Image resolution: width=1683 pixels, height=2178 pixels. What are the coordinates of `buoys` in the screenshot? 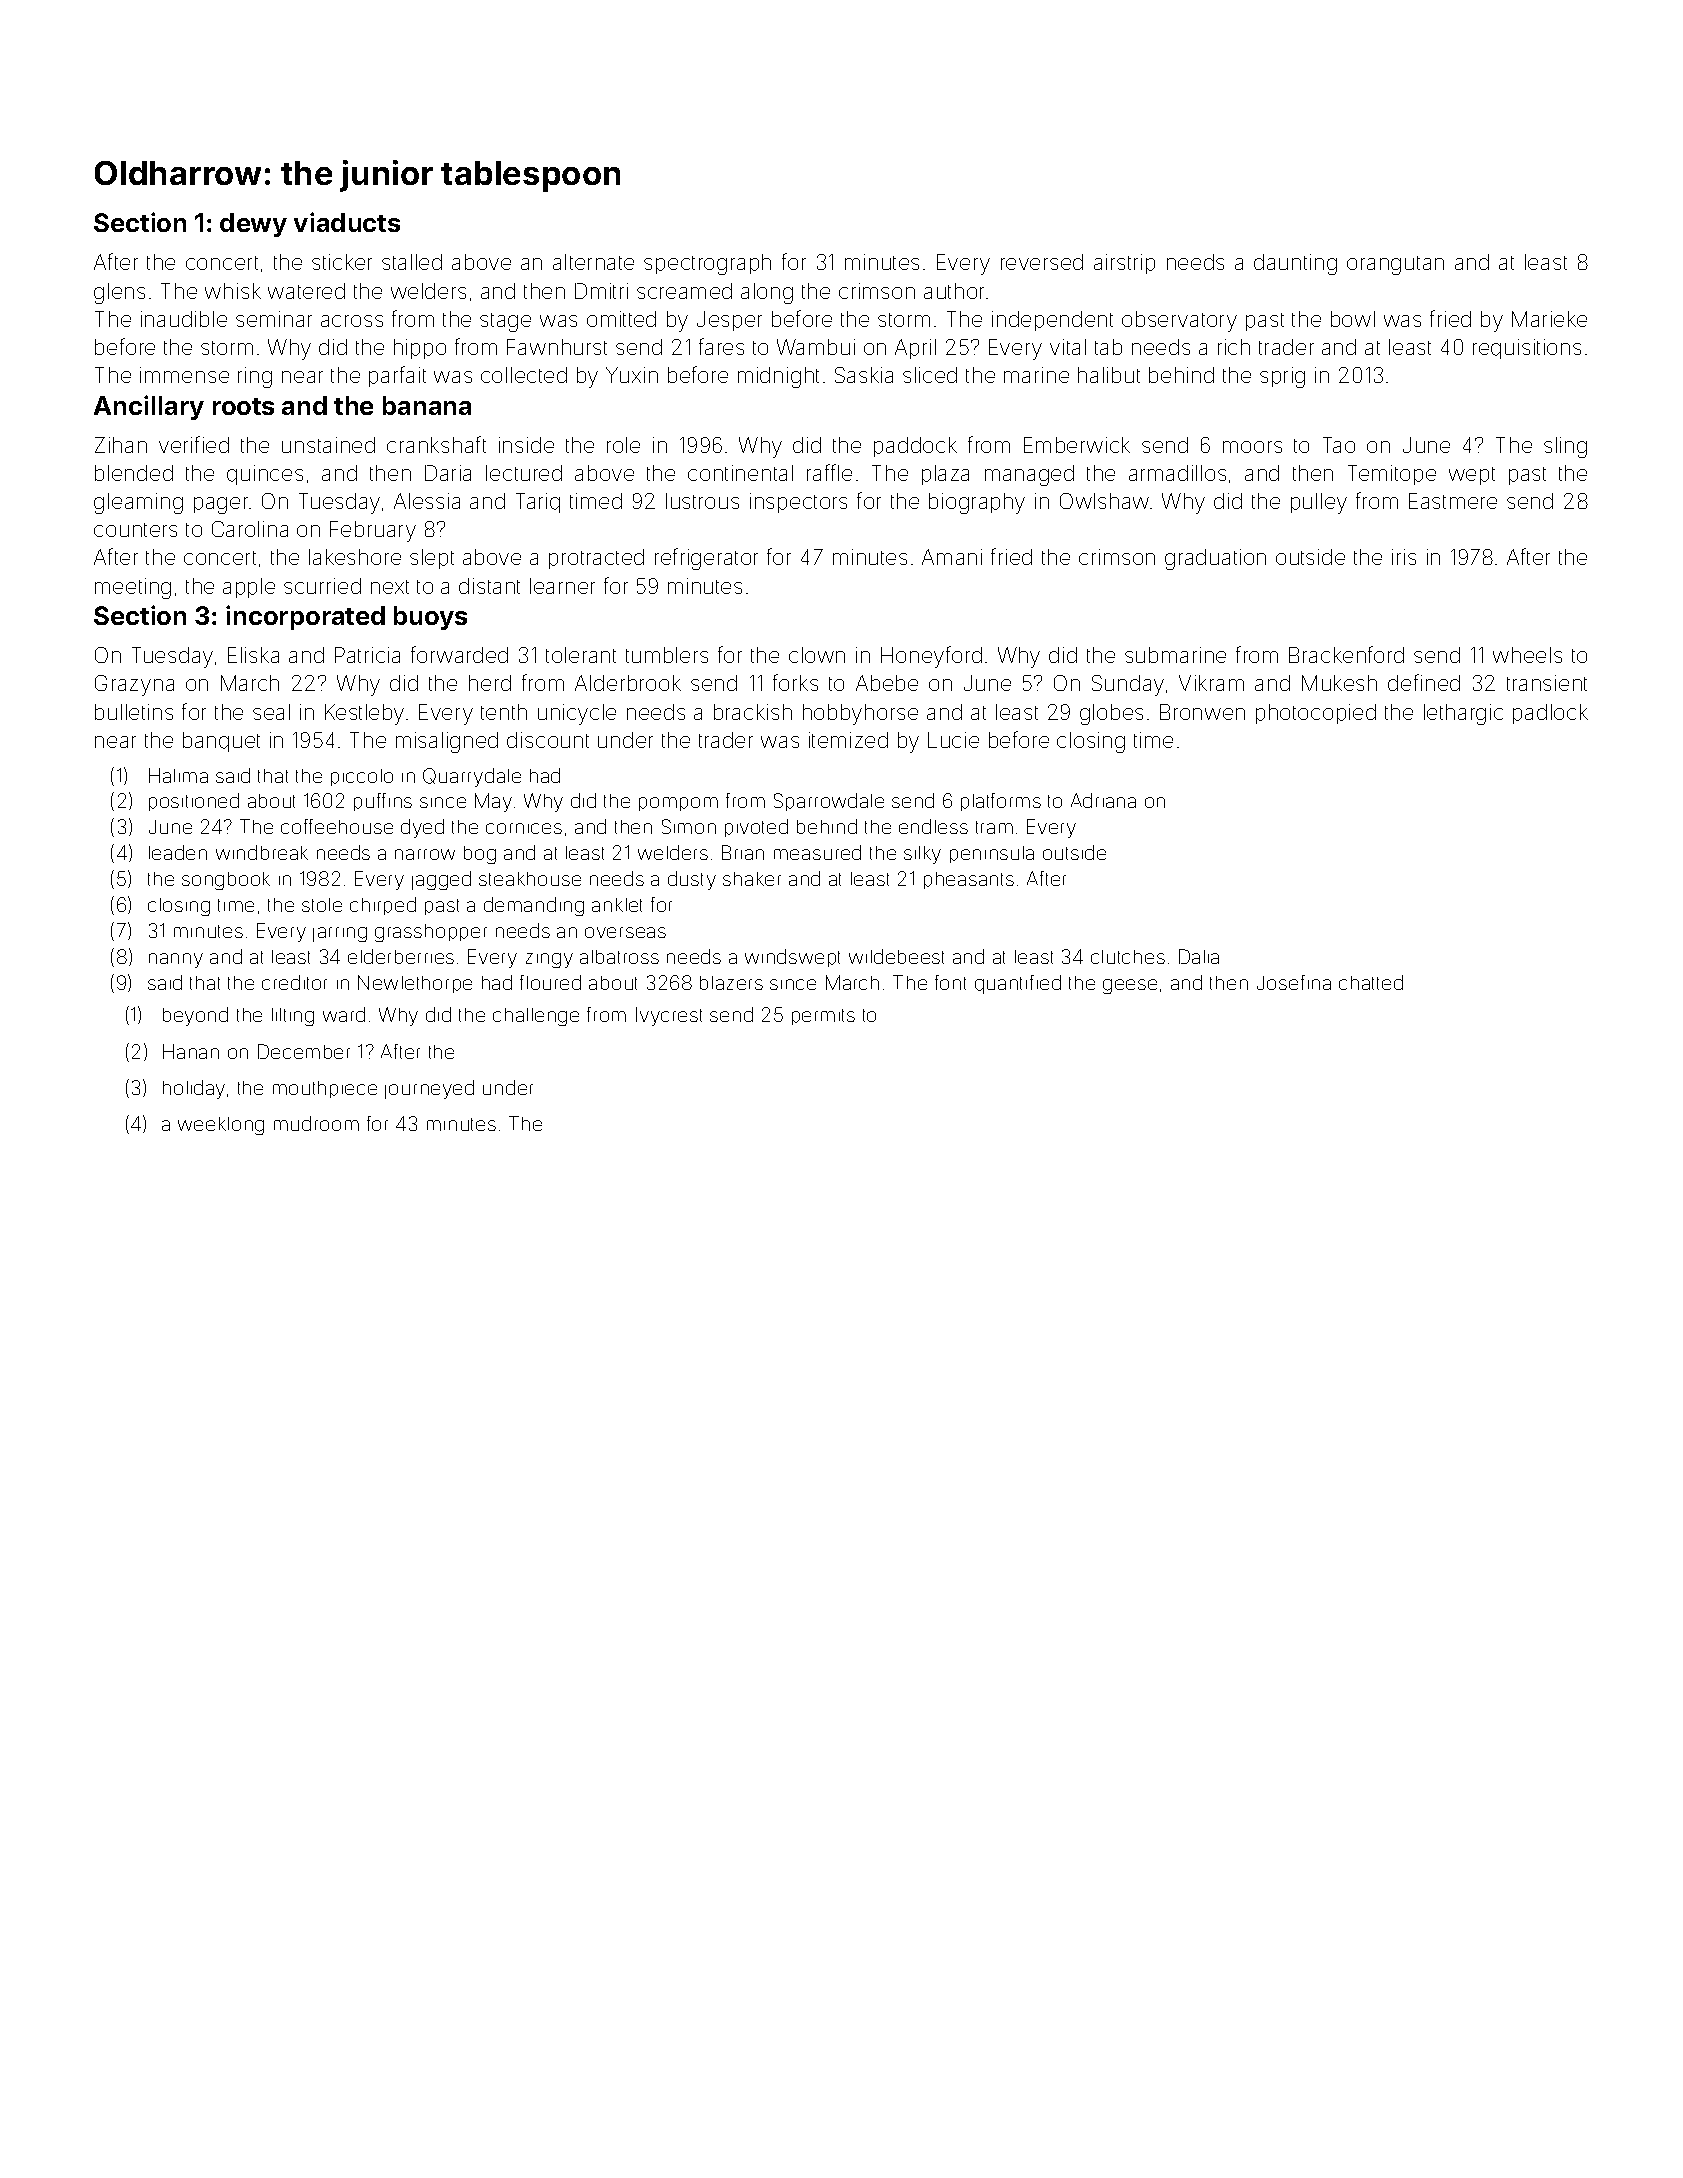 It's located at (430, 618).
